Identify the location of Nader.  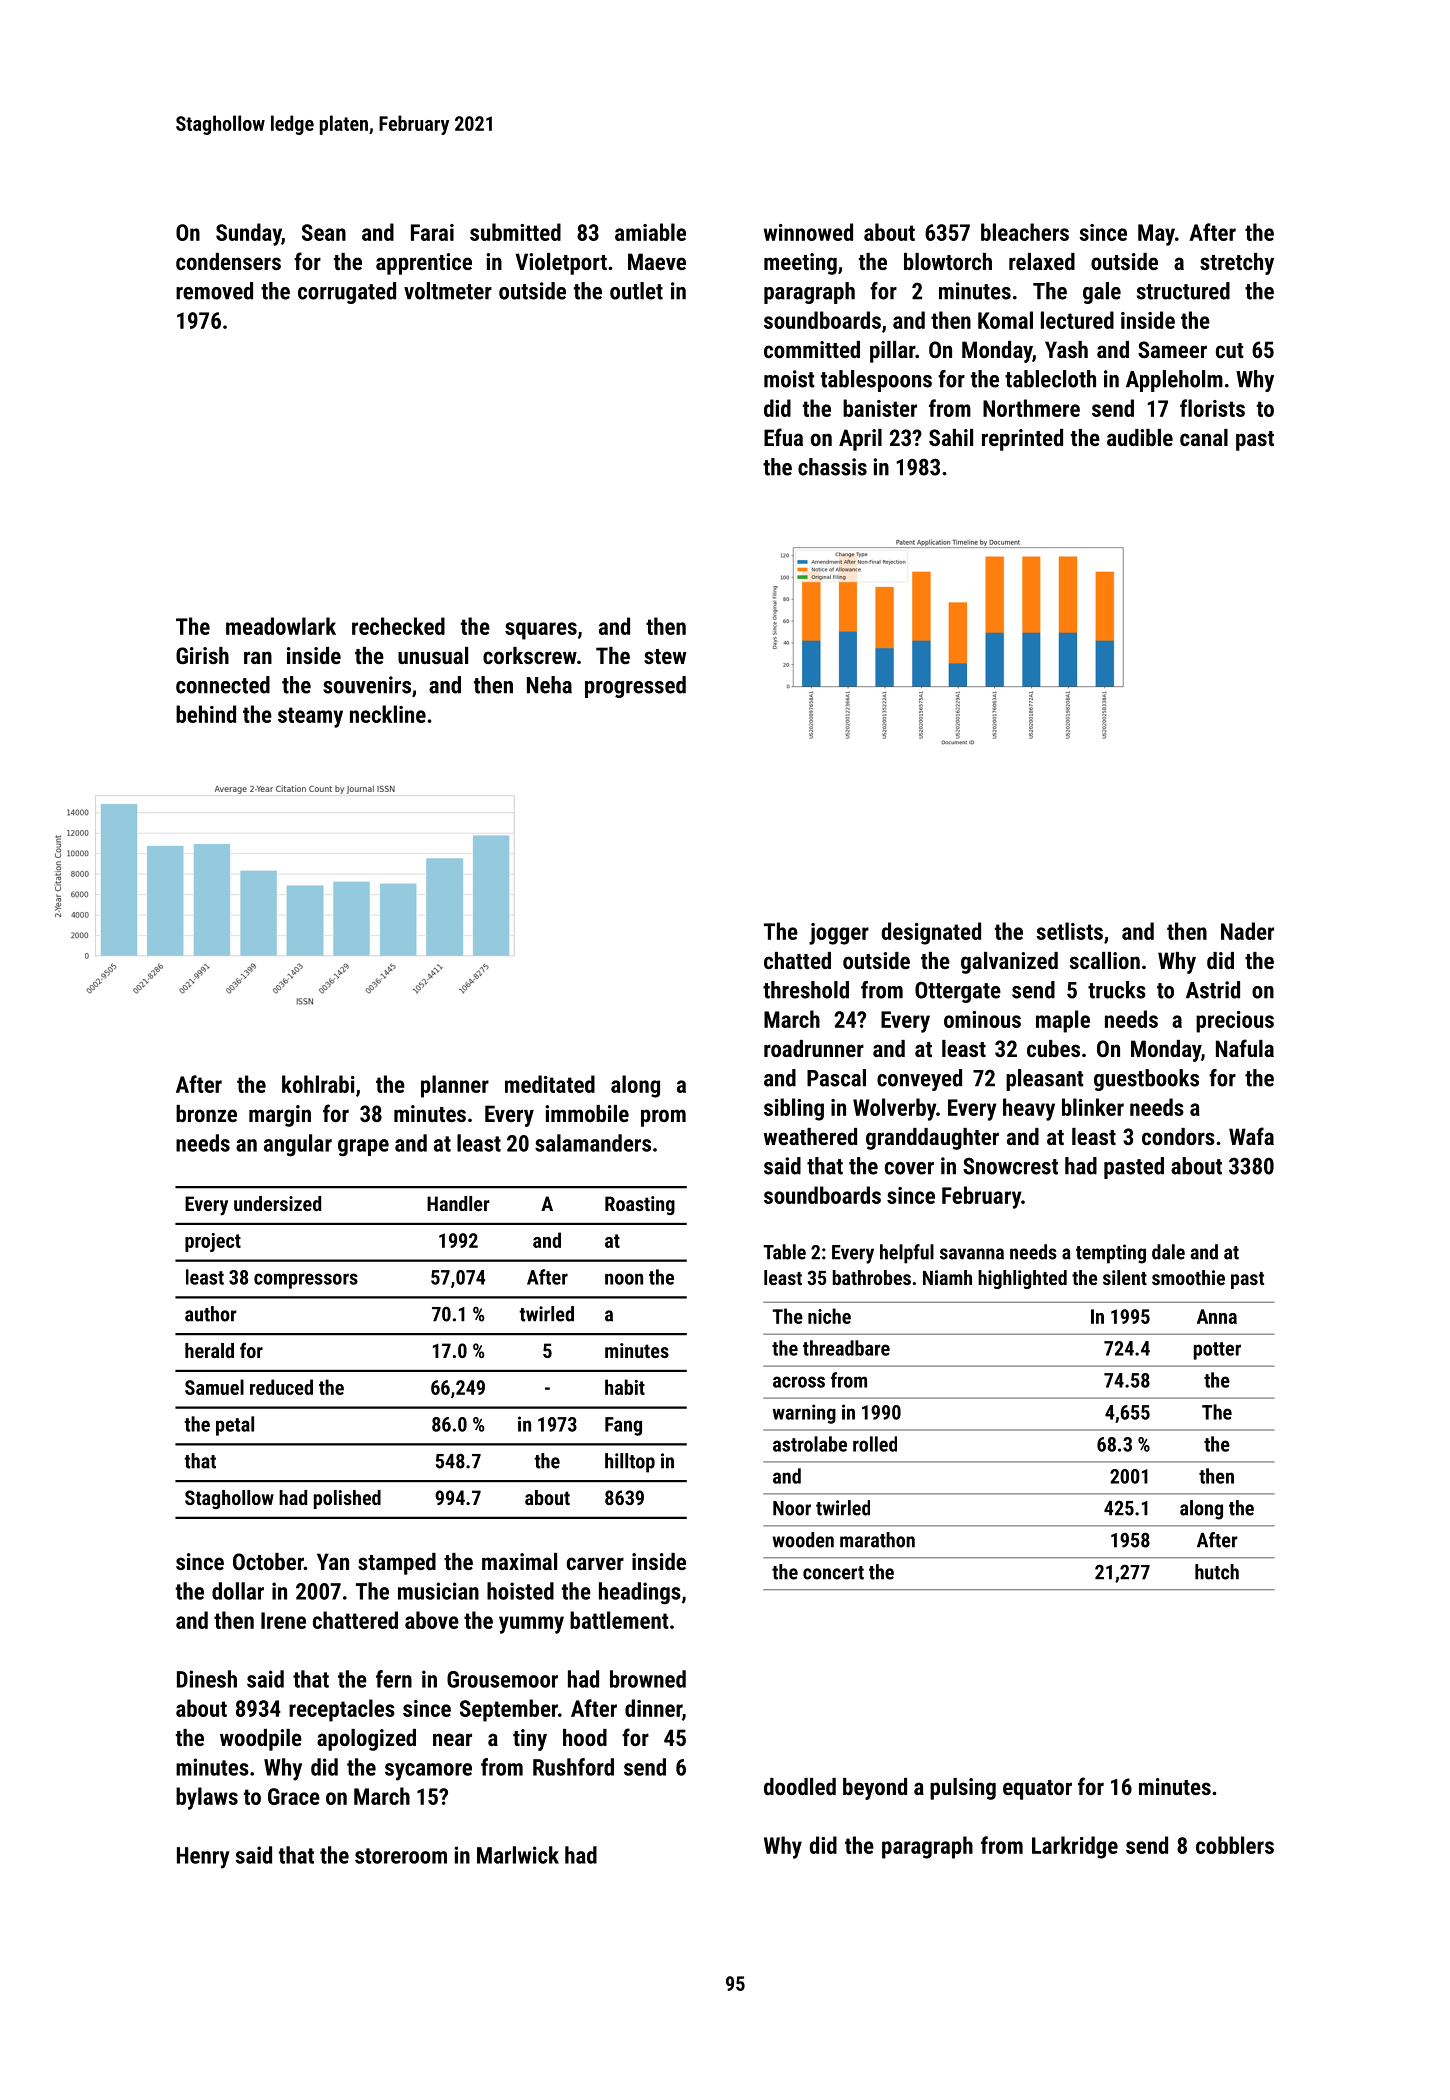
(1247, 931).
